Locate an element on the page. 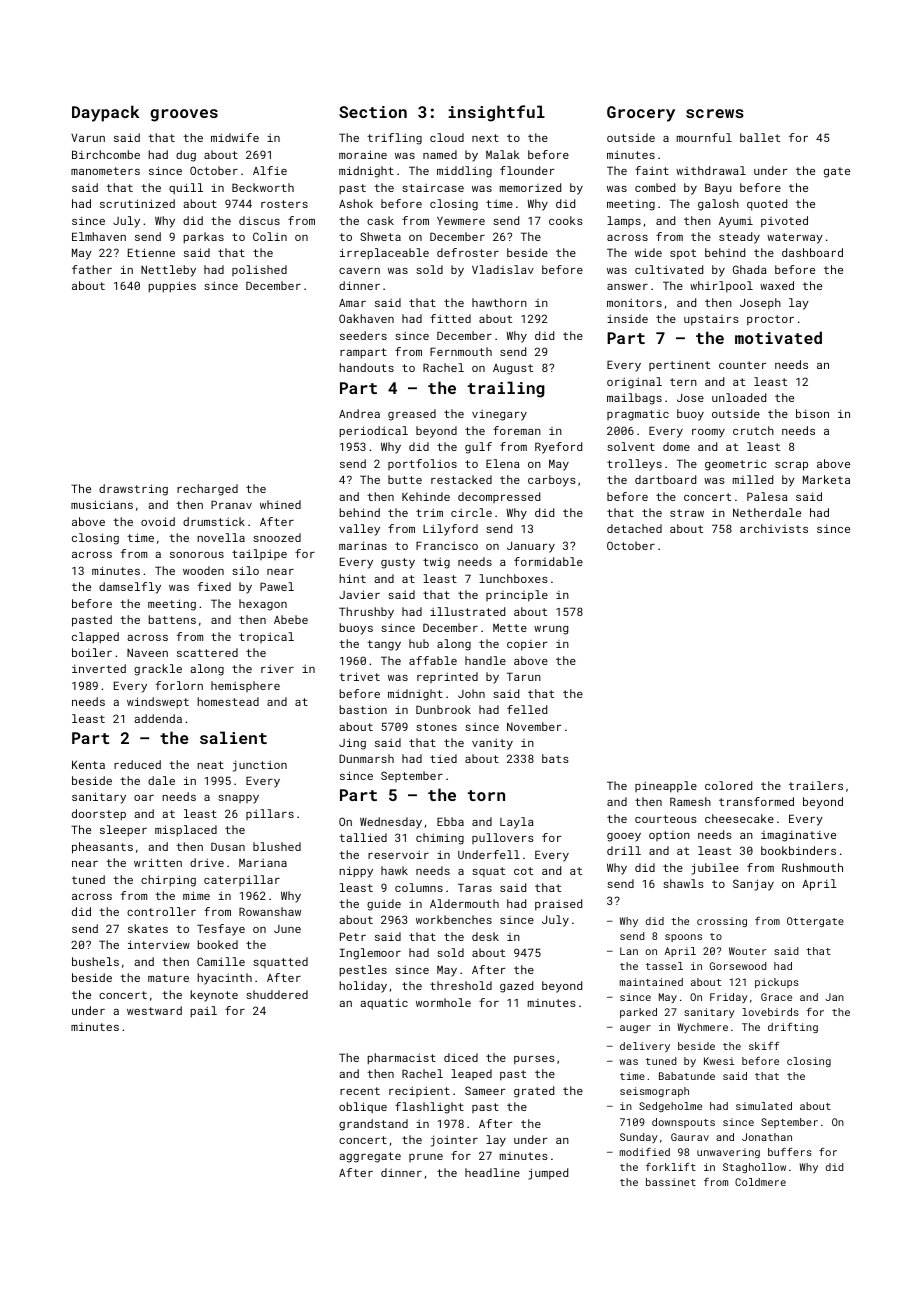  guide is located at coordinates (384, 905).
